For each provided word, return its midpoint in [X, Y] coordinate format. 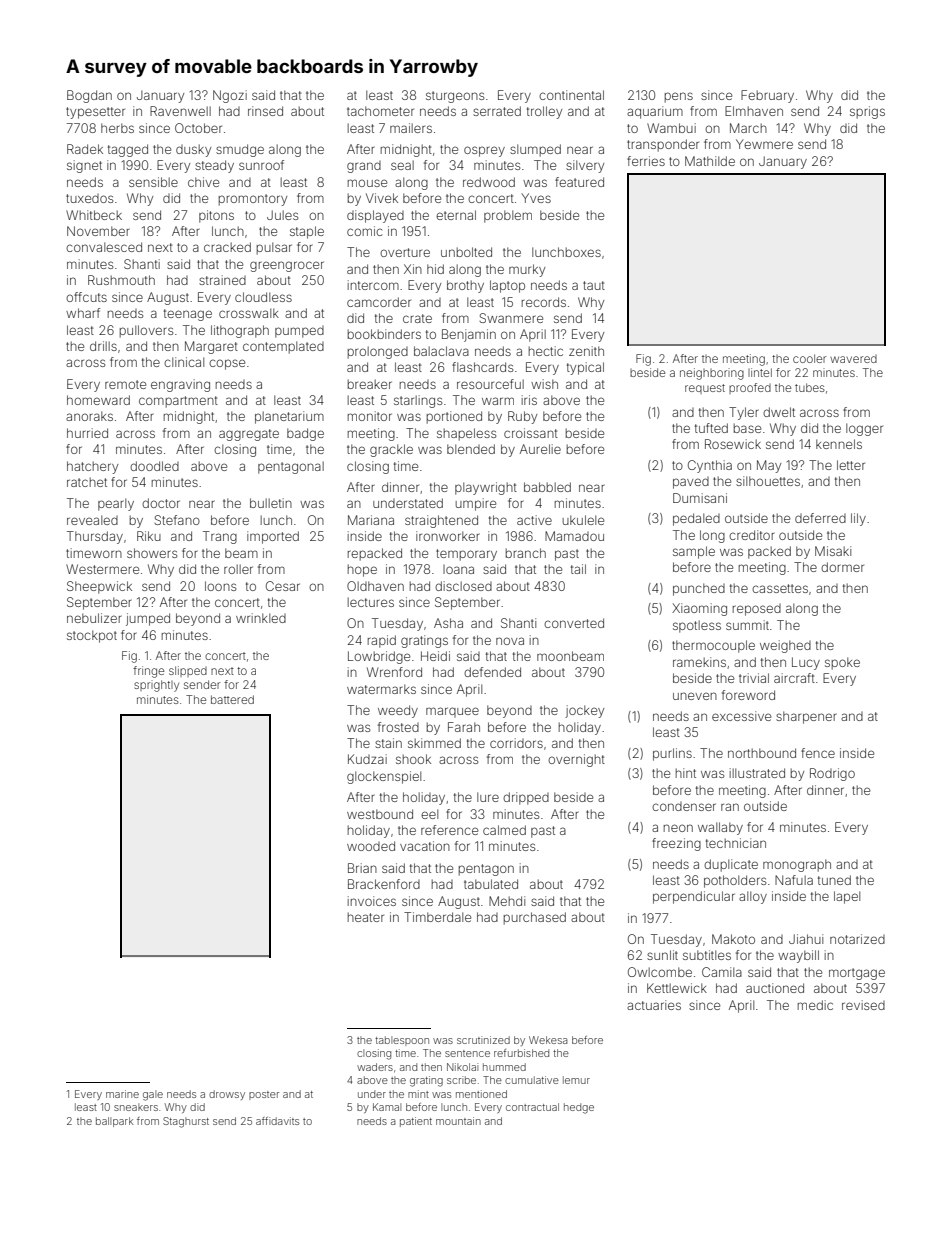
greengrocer [287, 266]
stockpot [92, 636]
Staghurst [186, 1122]
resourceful [490, 384]
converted [574, 623]
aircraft [794, 678]
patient [416, 1122]
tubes [810, 387]
